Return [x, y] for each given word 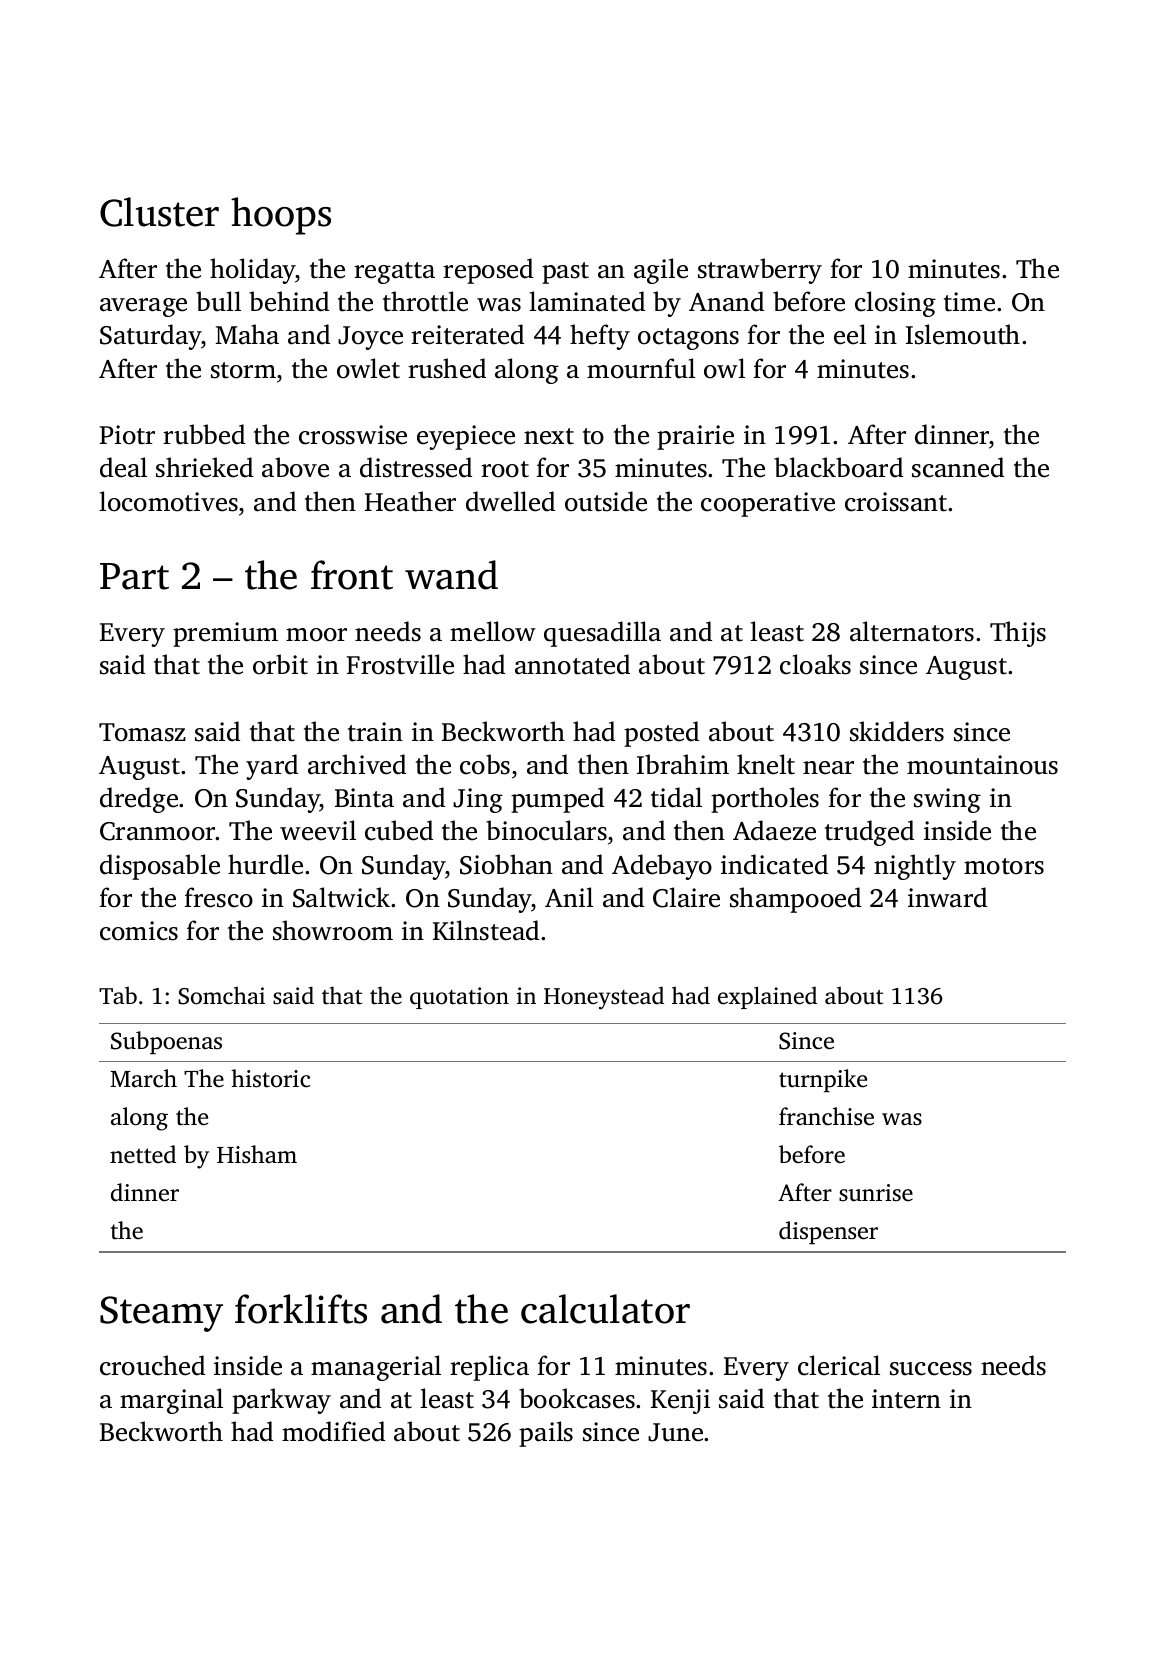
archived [357, 764]
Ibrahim [683, 764]
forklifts [301, 1309]
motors [1004, 866]
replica [489, 1368]
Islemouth [963, 334]
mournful [641, 368]
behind [289, 301]
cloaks [815, 664]
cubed [399, 830]
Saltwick [342, 897]
